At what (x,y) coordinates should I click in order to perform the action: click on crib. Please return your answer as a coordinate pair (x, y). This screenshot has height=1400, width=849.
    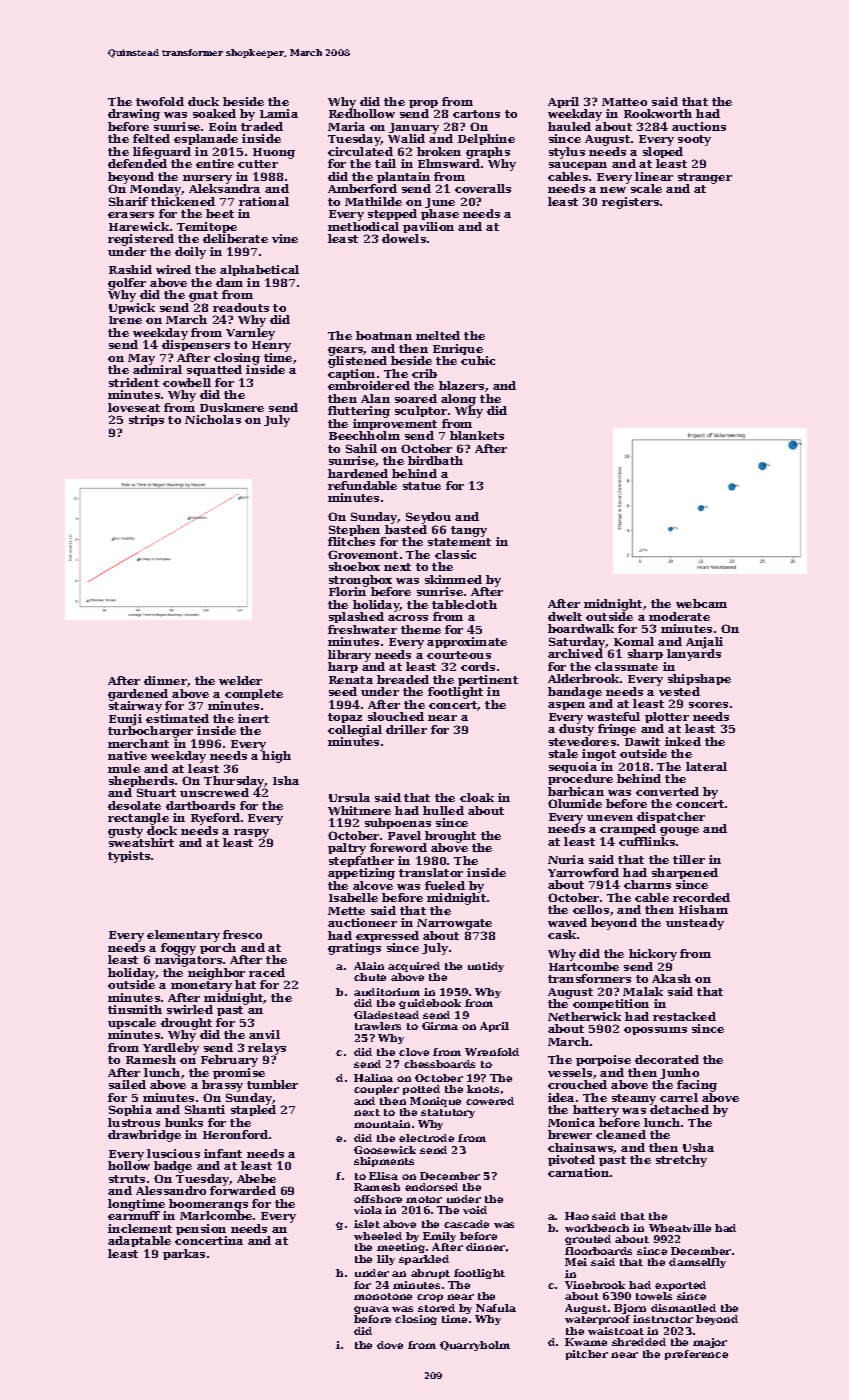
    Looking at the image, I should click on (424, 373).
